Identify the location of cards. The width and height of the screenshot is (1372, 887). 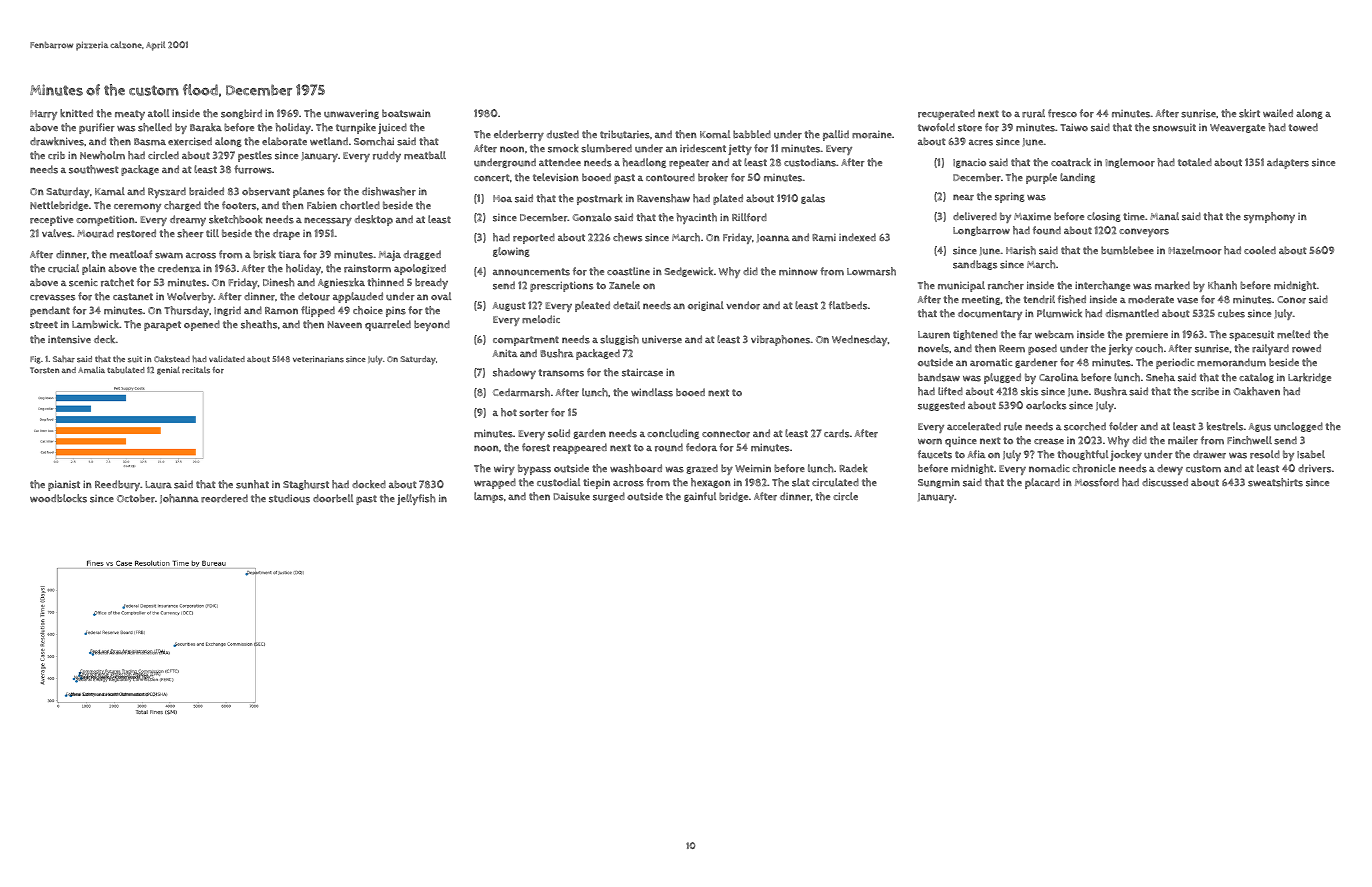
(836, 433).
